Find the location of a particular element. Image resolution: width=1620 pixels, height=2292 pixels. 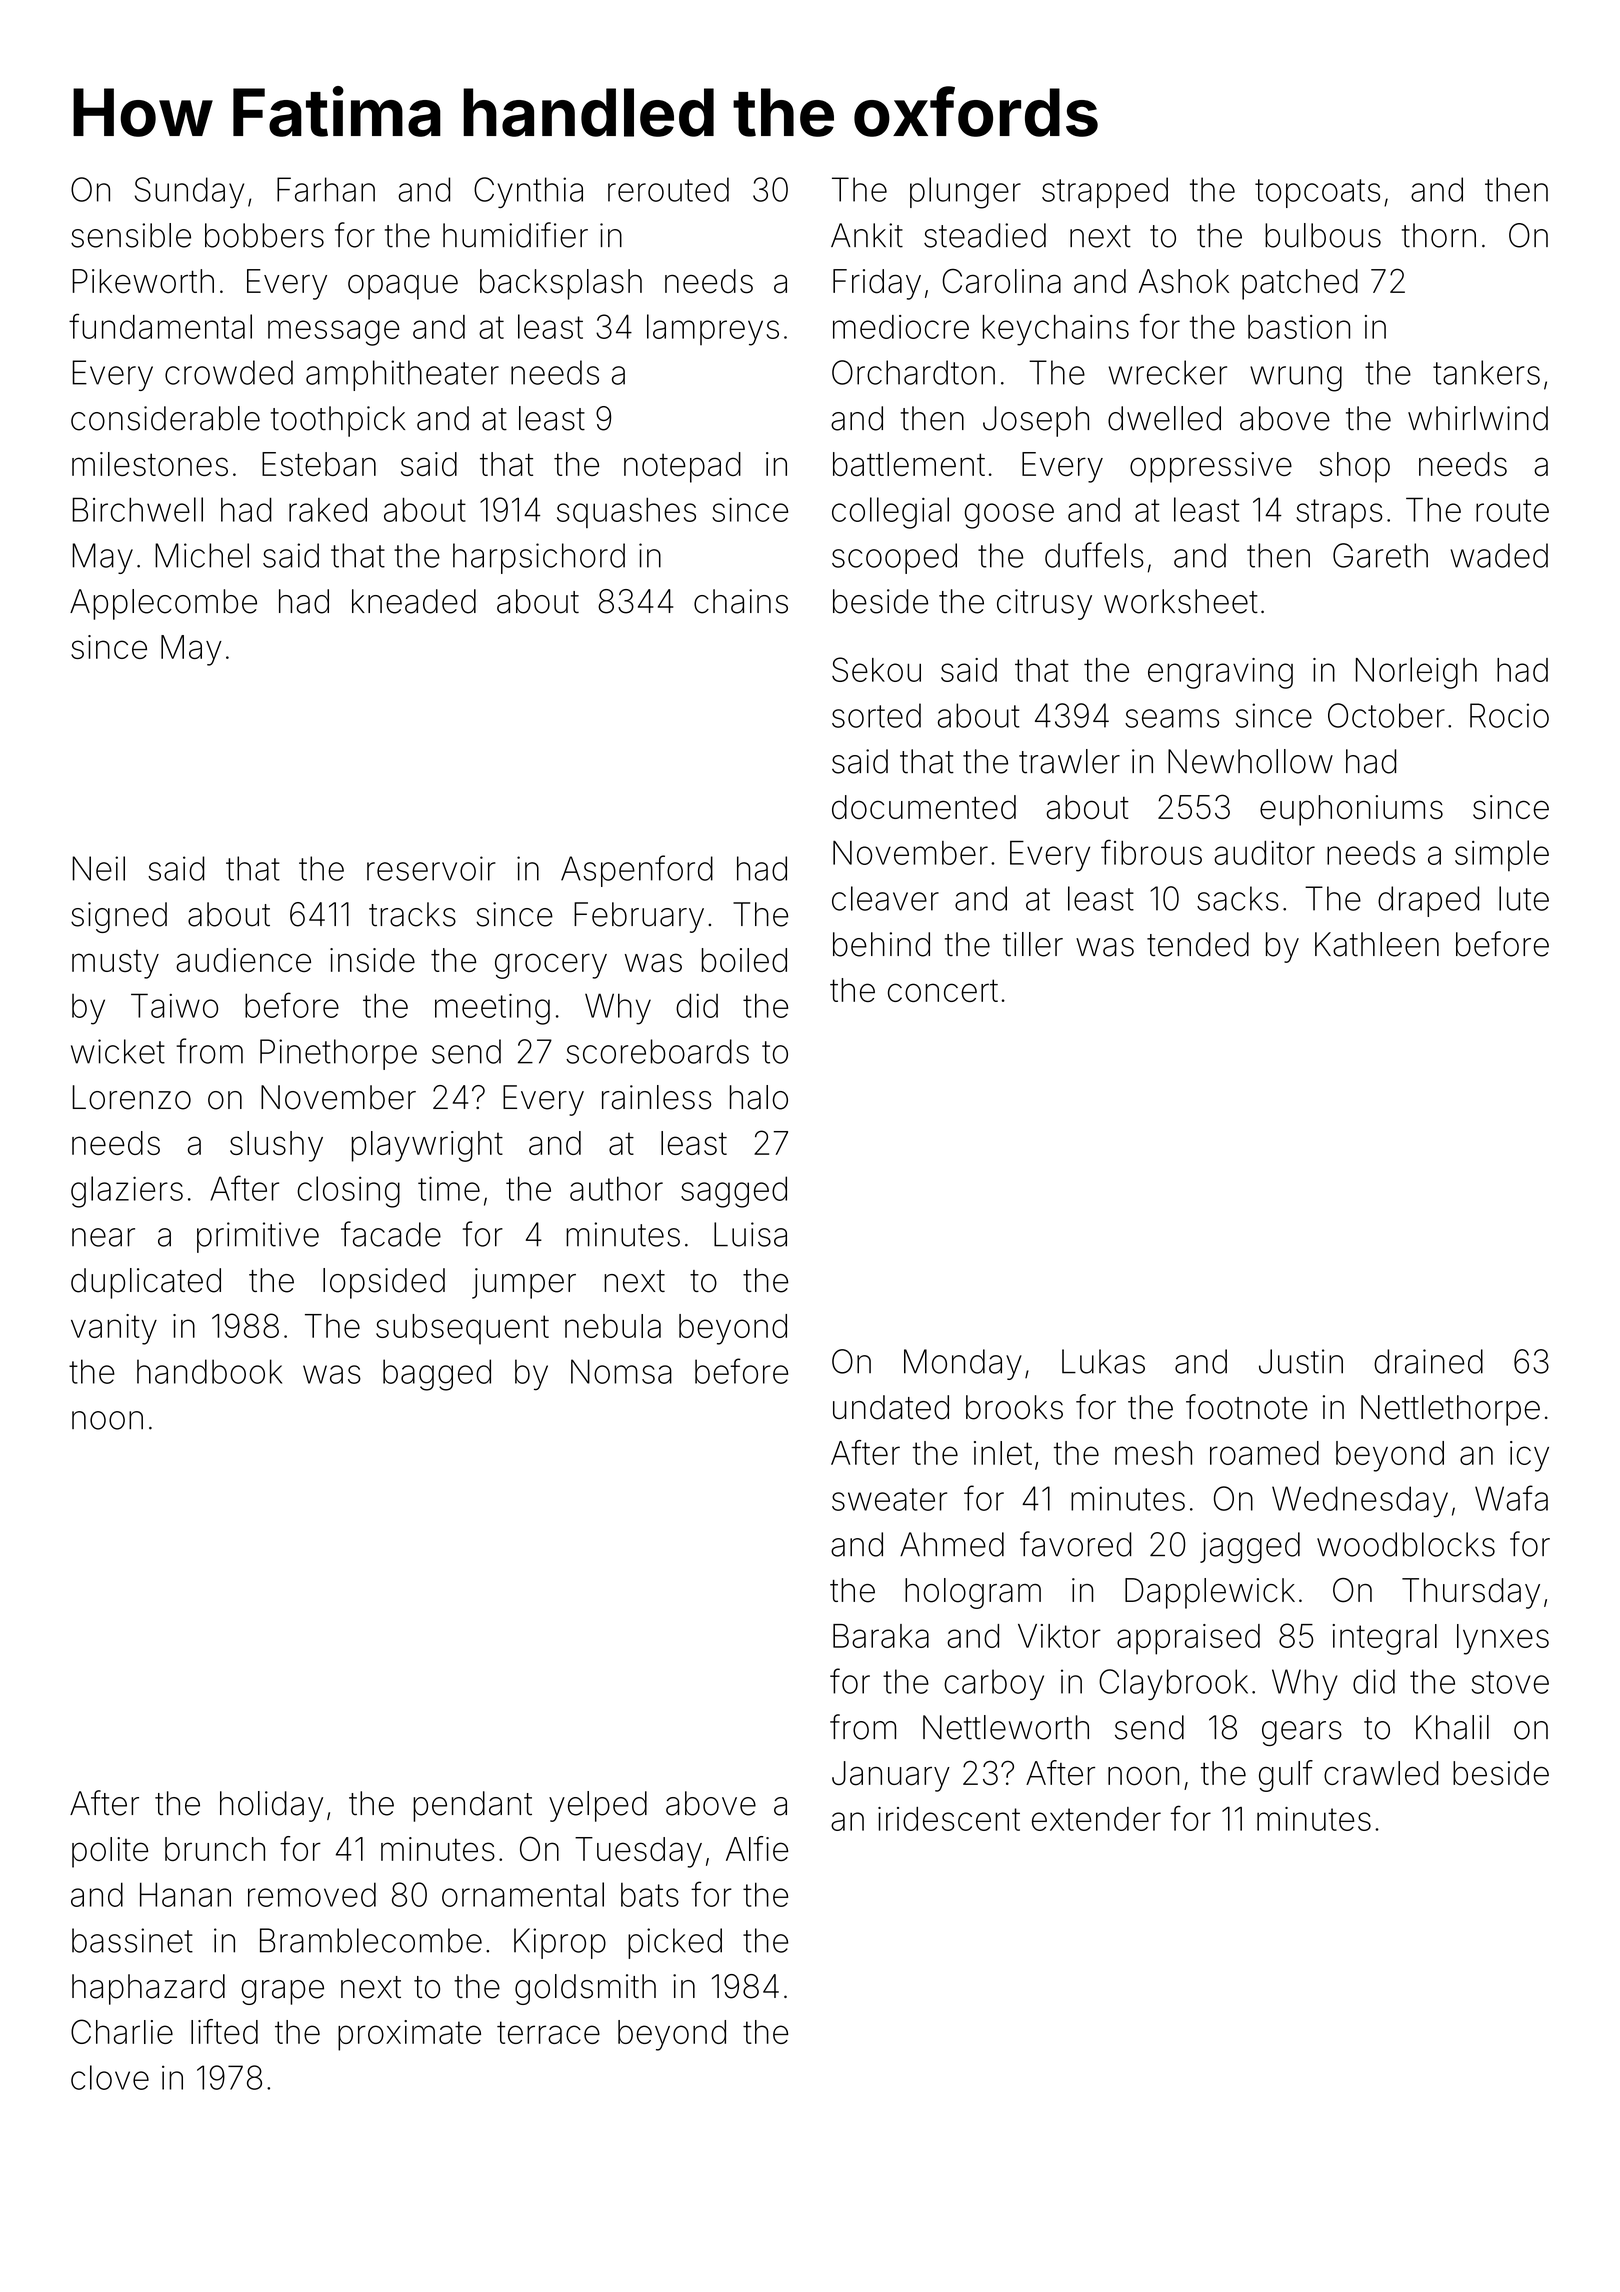

handbook is located at coordinates (209, 1371).
